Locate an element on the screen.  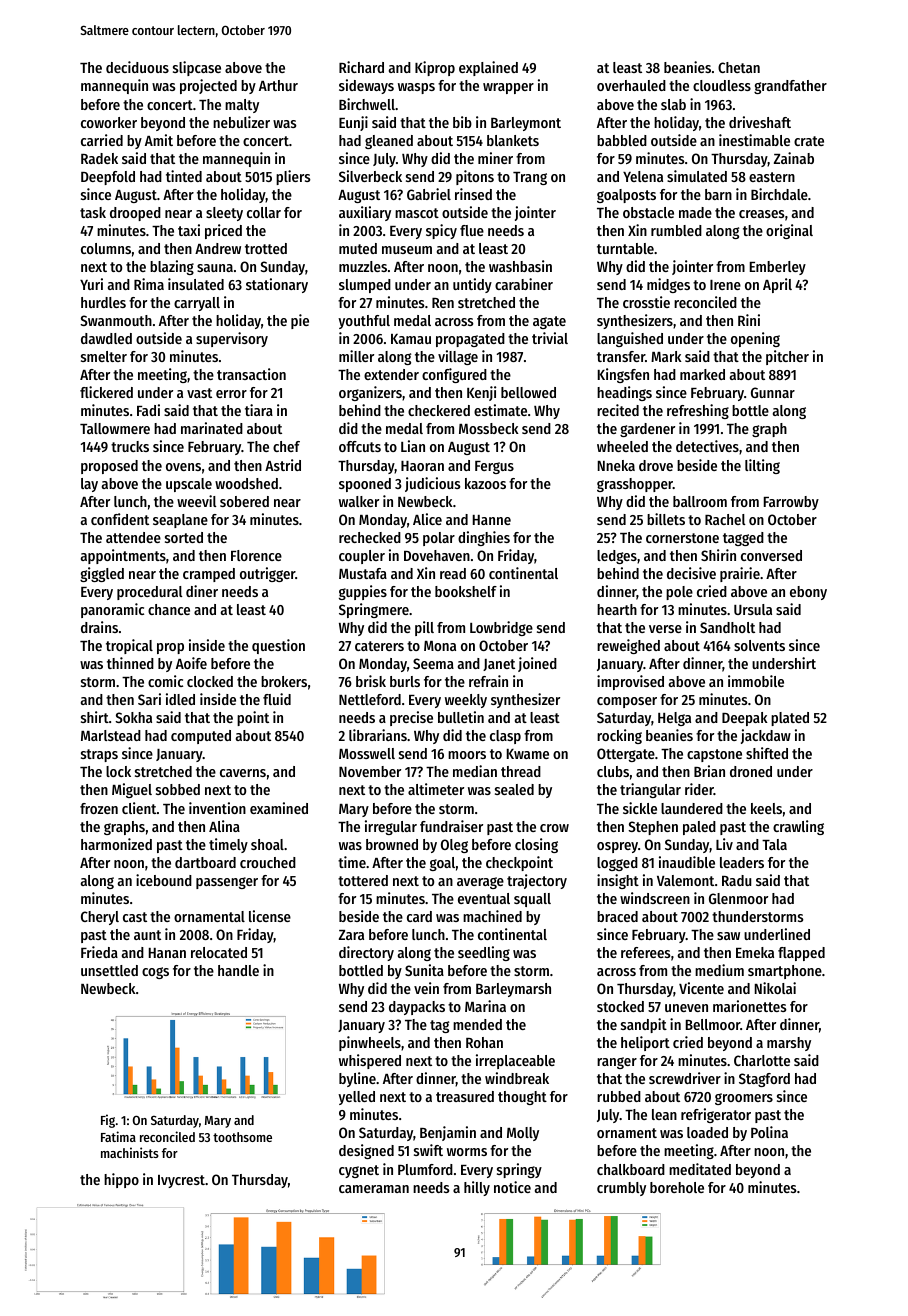
stationary is located at coordinates (277, 285).
